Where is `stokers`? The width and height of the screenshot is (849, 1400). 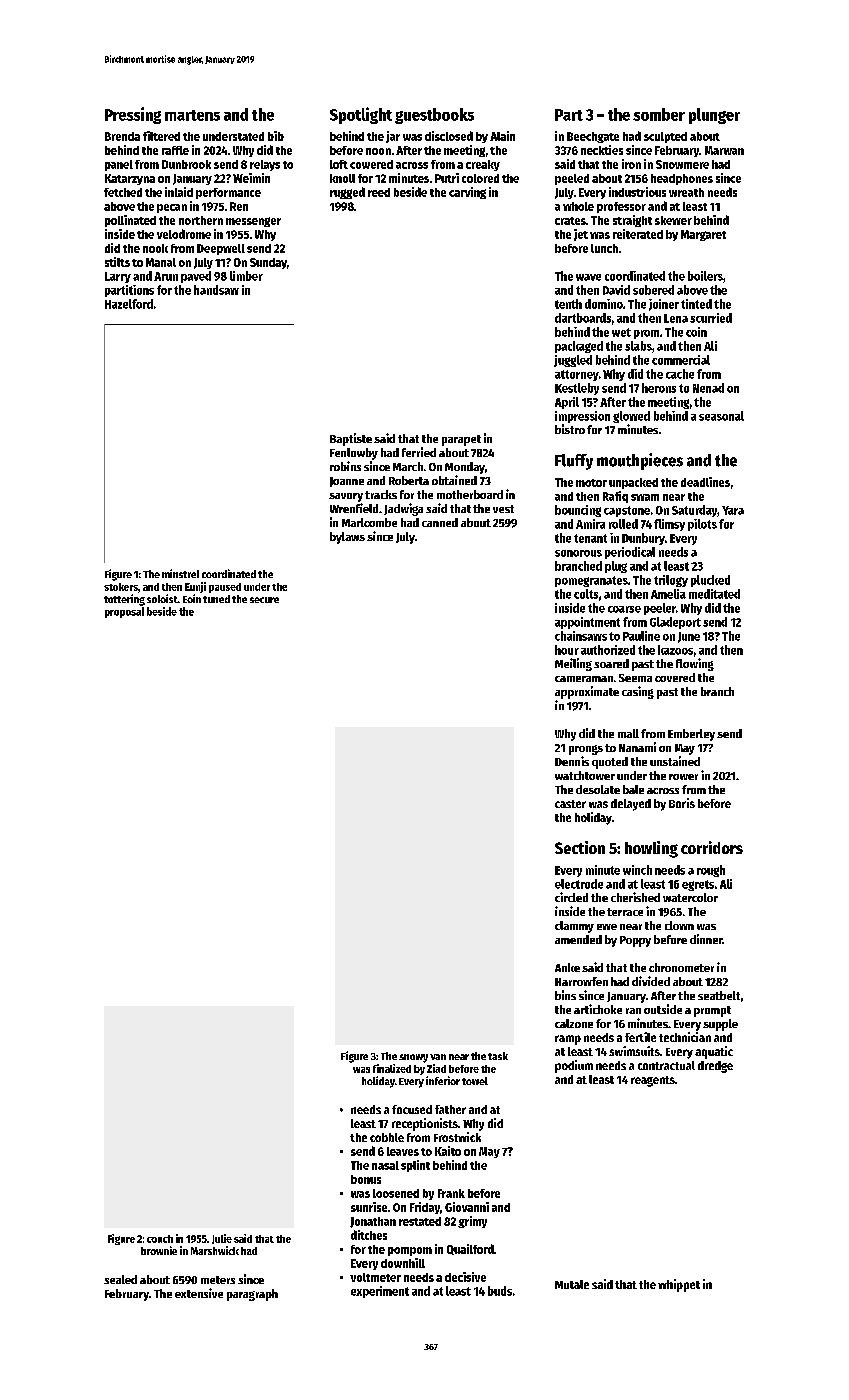
stokers is located at coordinates (121, 587).
